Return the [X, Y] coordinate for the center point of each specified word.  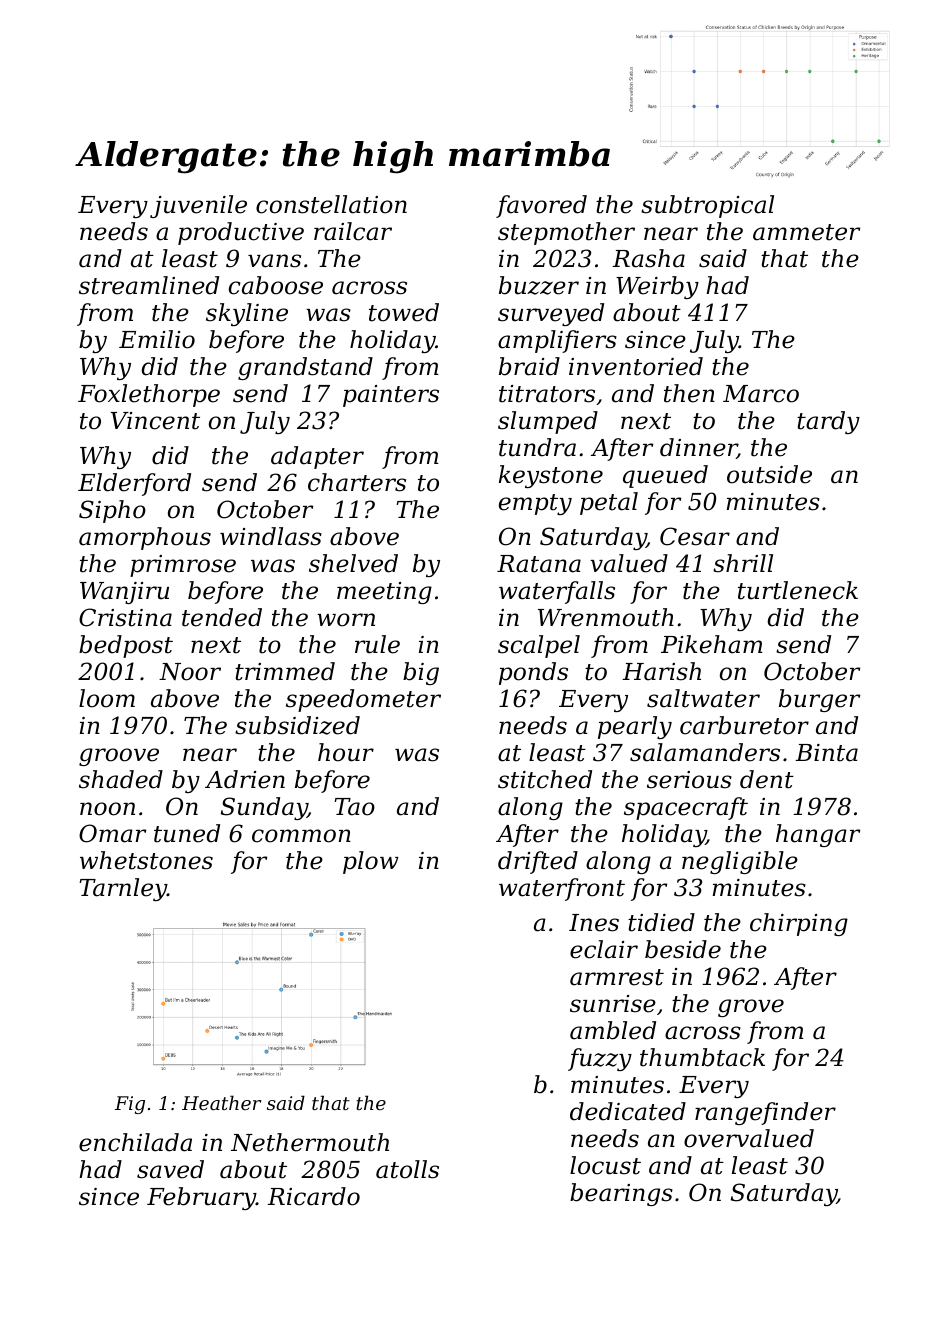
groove [119, 757]
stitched [545, 779]
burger [819, 700]
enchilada [135, 1142]
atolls [407, 1169]
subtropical [707, 206]
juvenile [198, 206]
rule [377, 644]
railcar [353, 231]
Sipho [112, 511]
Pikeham [711, 644]
